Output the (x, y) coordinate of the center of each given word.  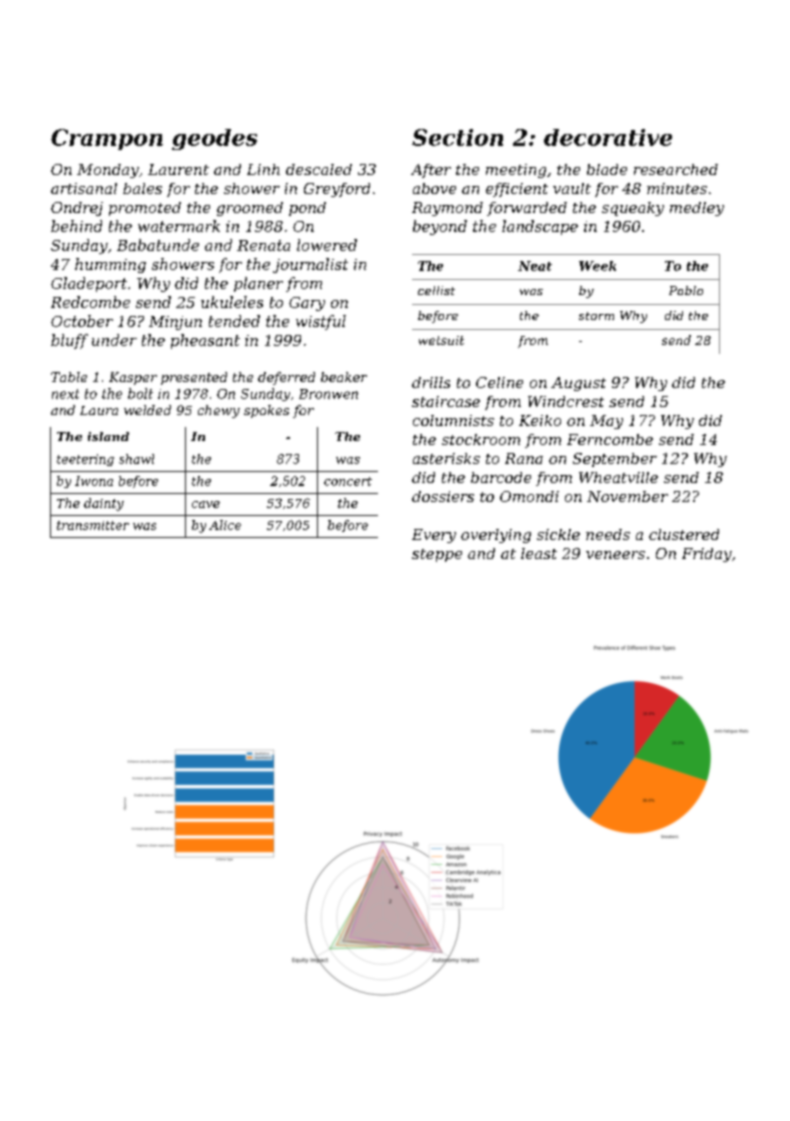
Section (457, 137)
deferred (286, 378)
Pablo (686, 290)
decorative (608, 137)
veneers (615, 555)
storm (596, 316)
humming (110, 265)
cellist (436, 290)
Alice (225, 525)
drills (431, 382)
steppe (437, 555)
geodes (214, 139)
